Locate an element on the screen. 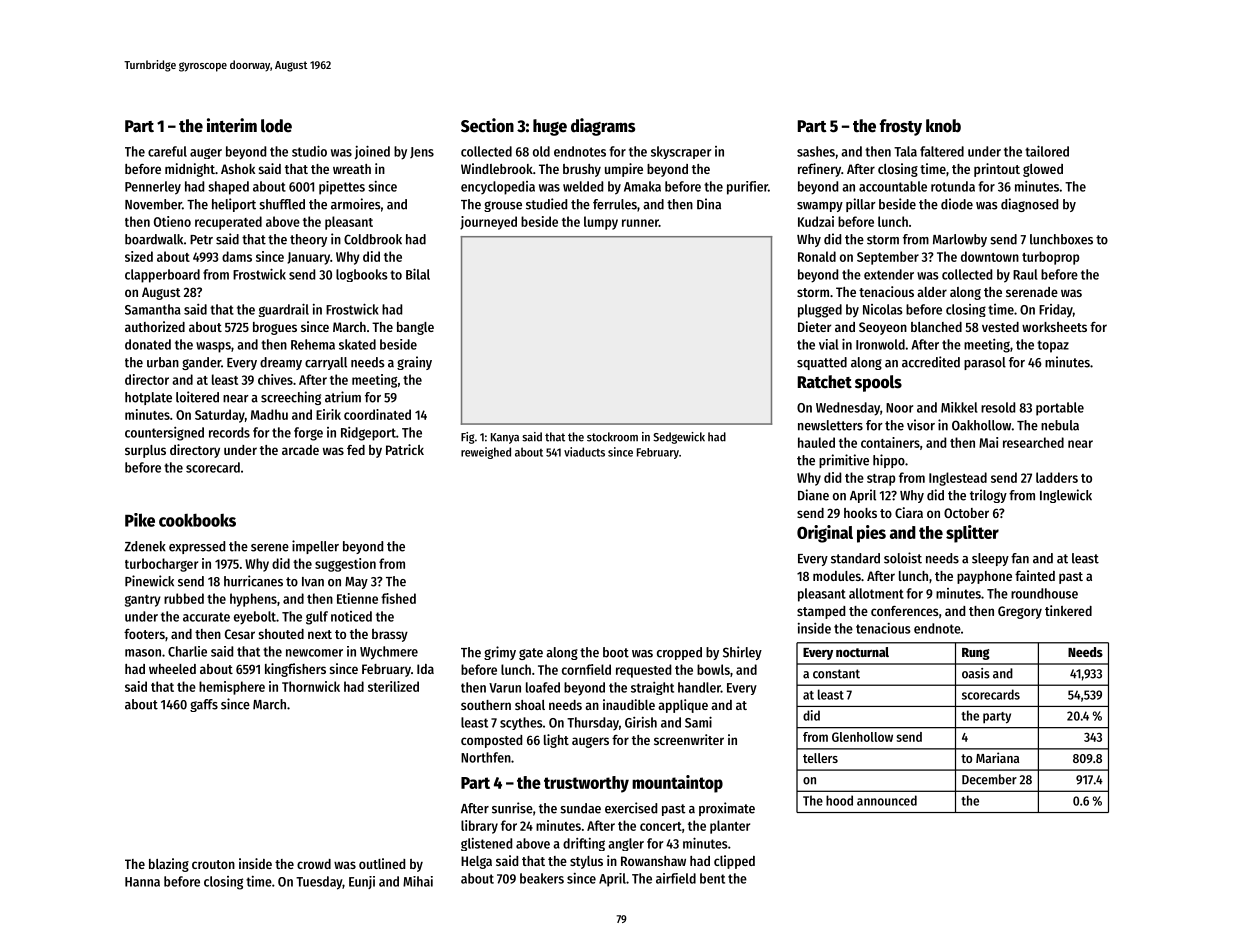 The image size is (1233, 952). hurricanes is located at coordinates (253, 581).
